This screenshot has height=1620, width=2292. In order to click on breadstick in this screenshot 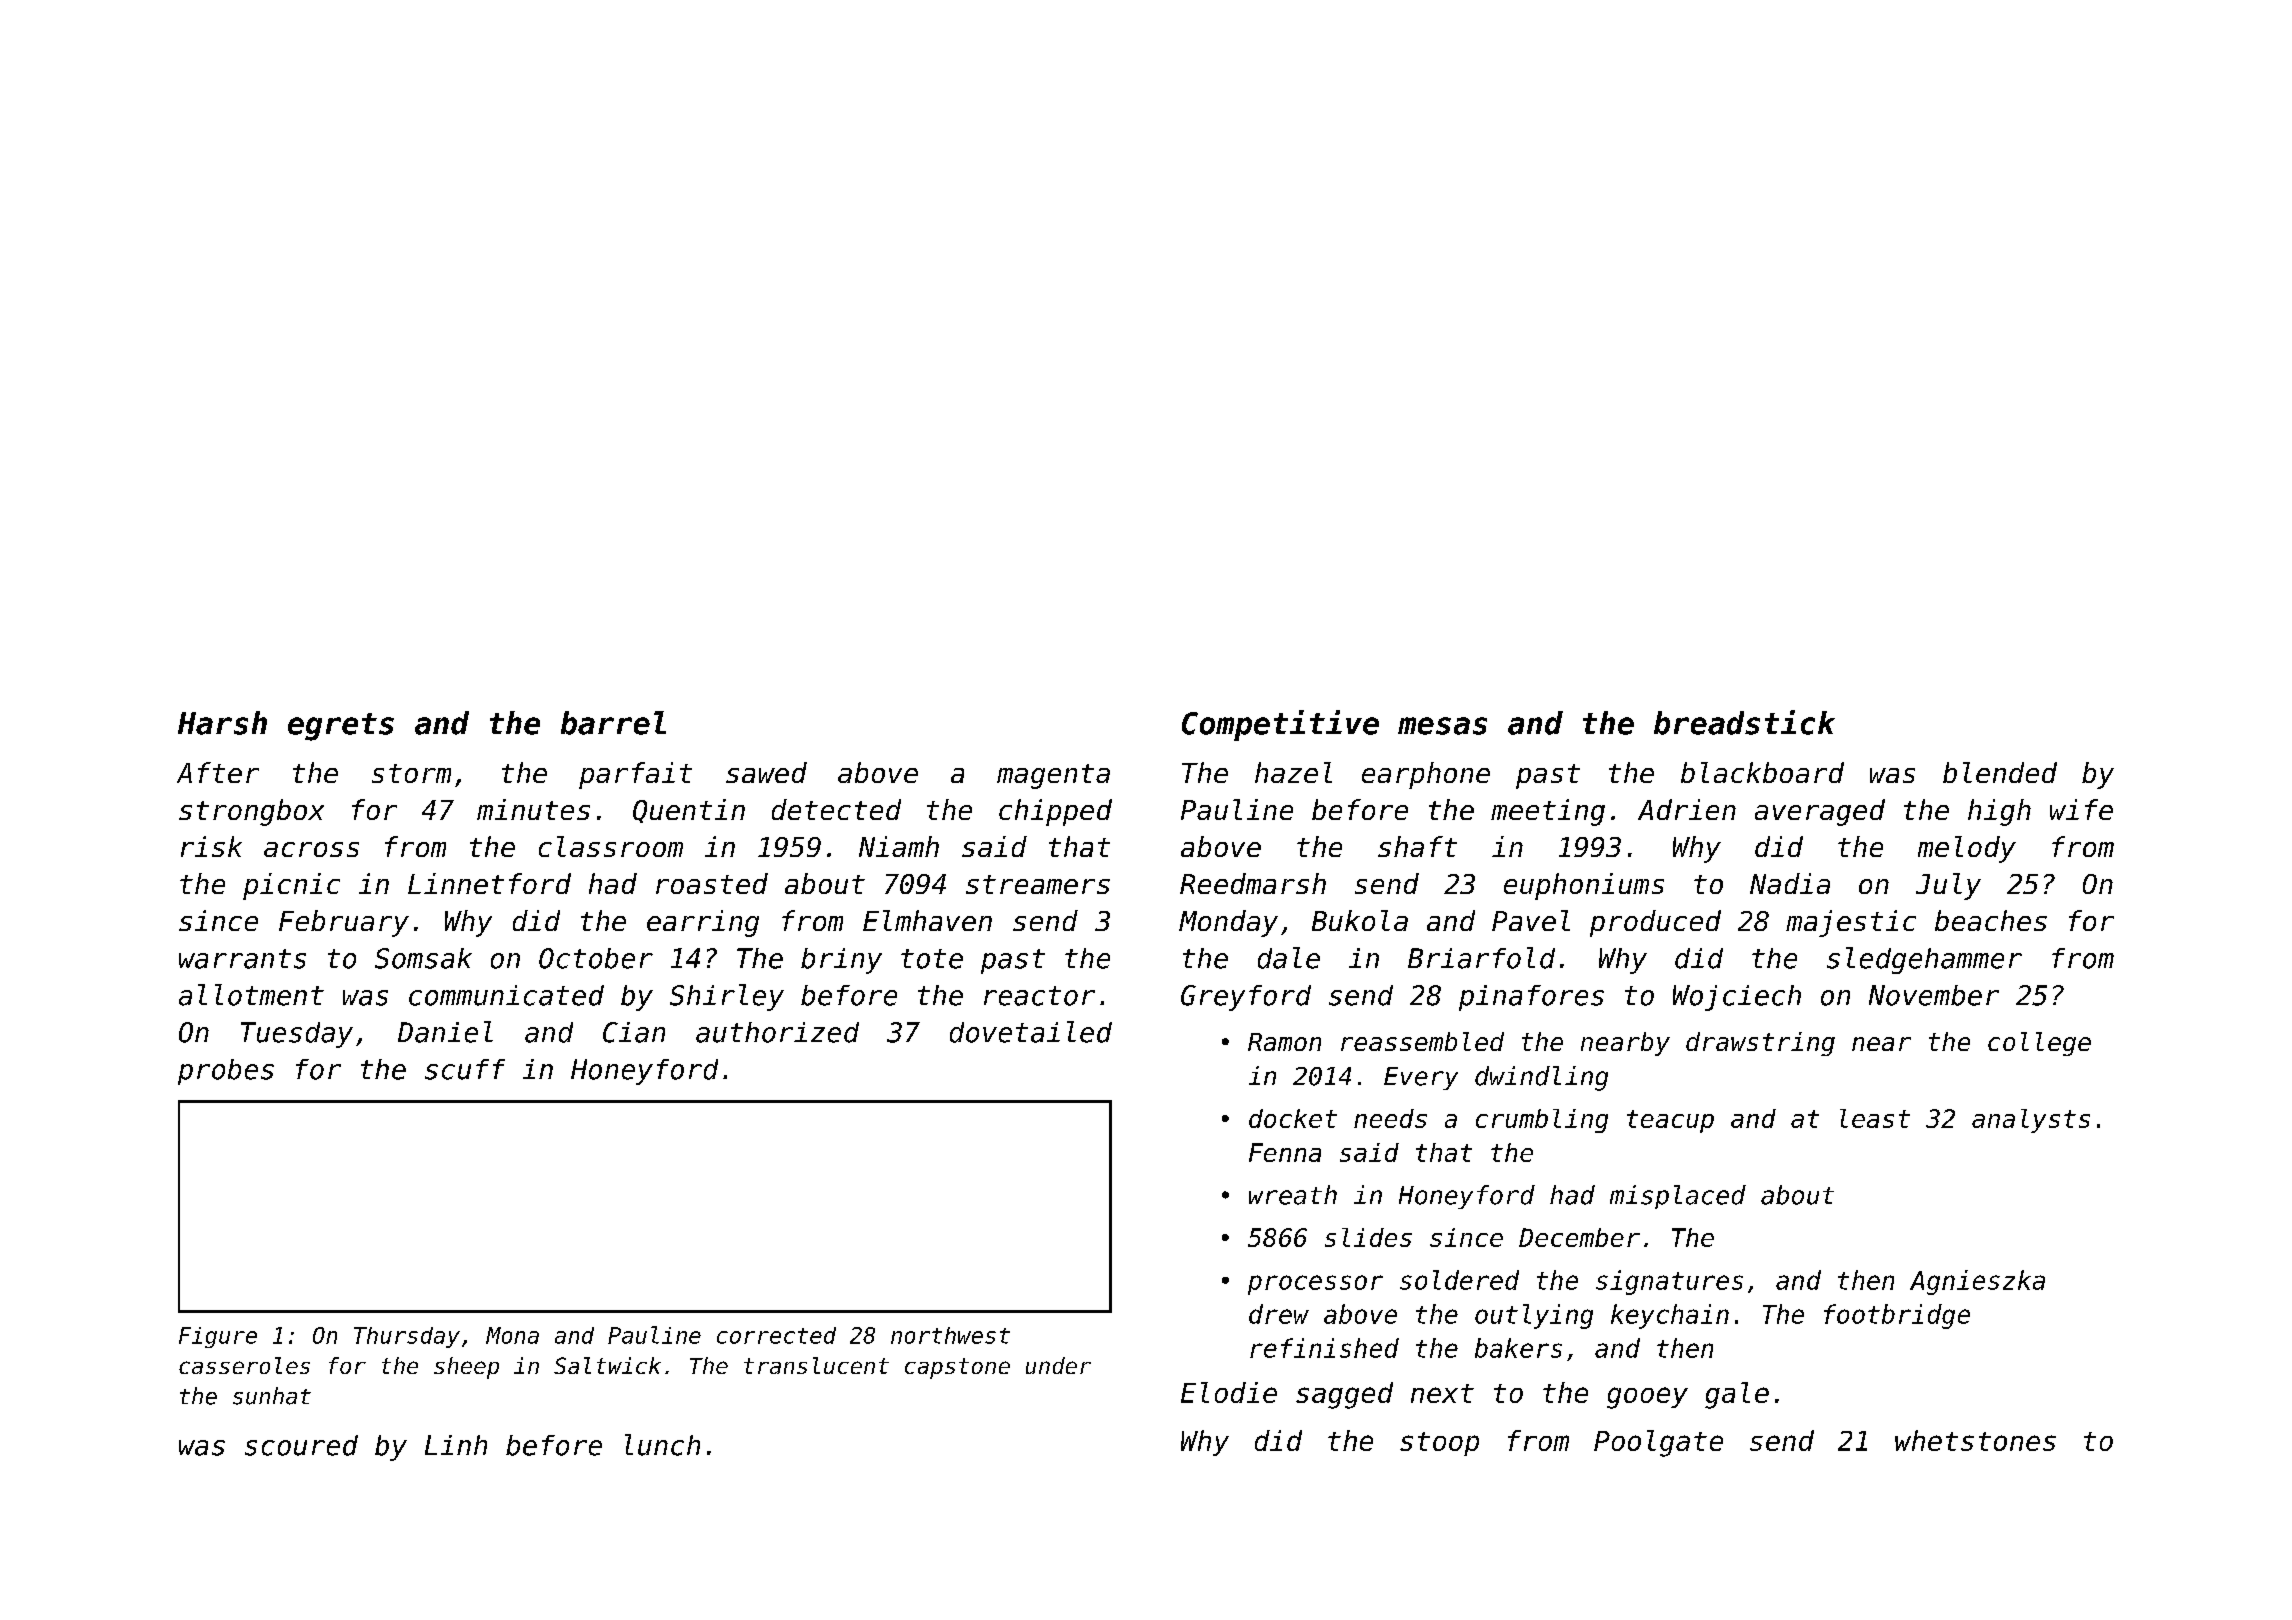, I will do `click(1744, 722)`.
